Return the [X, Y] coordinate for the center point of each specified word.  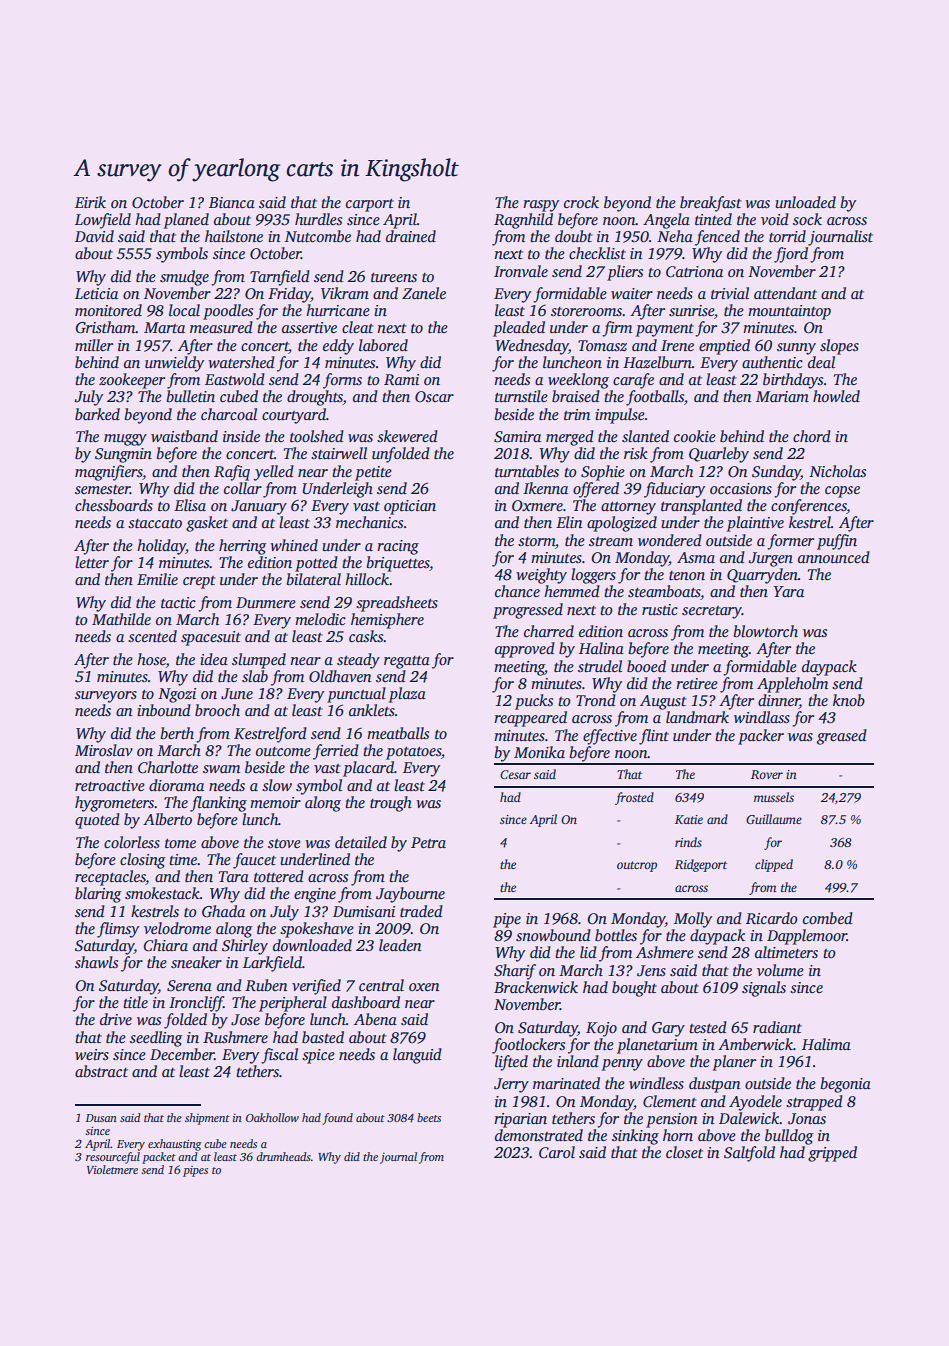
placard [368, 769]
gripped [832, 1154]
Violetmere [112, 1169]
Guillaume [774, 819]
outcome [283, 751]
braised [576, 396]
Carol [557, 1152]
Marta [164, 327]
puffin [837, 542]
